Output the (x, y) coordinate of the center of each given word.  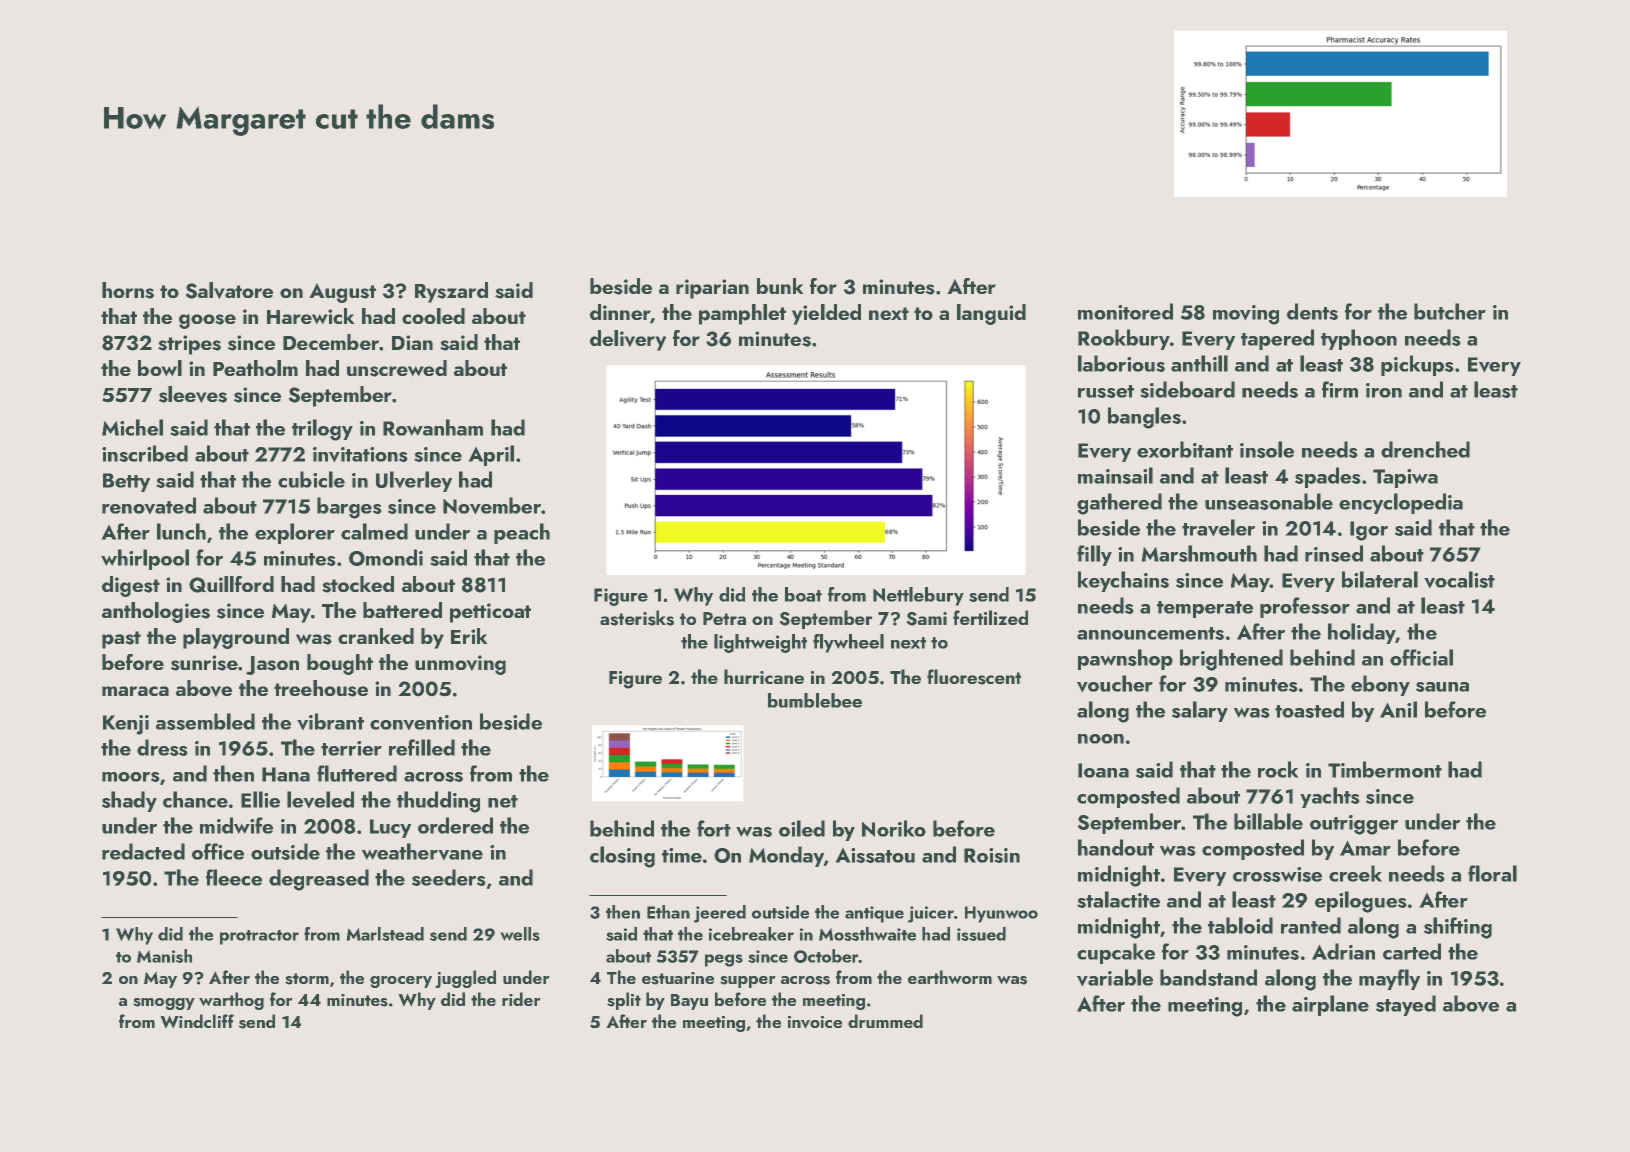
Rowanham (433, 427)
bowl (160, 368)
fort (714, 828)
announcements (1150, 633)
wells (520, 934)
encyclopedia (1401, 503)
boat (803, 594)
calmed (374, 531)
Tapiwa (1405, 478)
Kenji (126, 725)
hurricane (764, 676)
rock (1278, 769)
